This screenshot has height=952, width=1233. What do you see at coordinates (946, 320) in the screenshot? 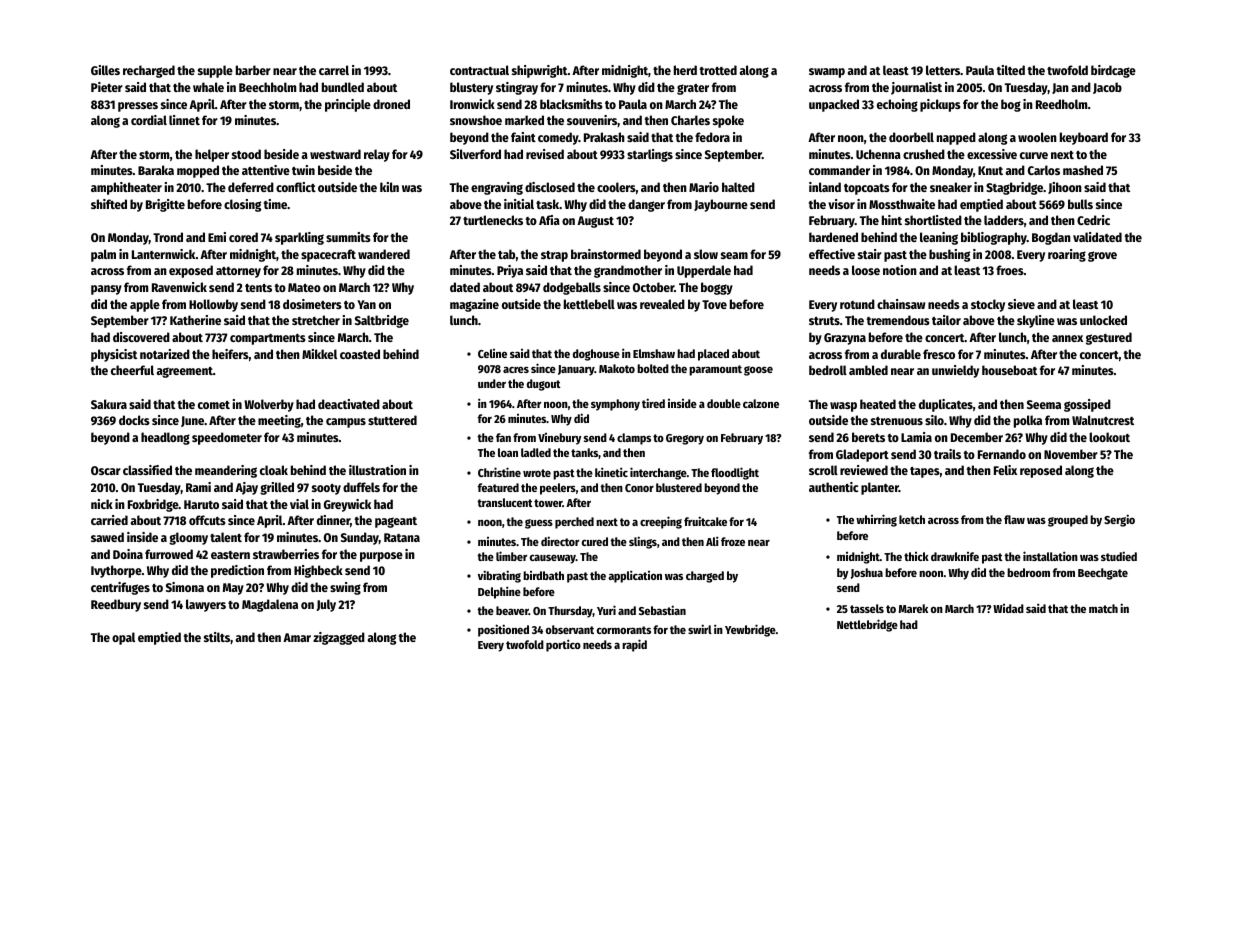
I see `tailor` at bounding box center [946, 320].
